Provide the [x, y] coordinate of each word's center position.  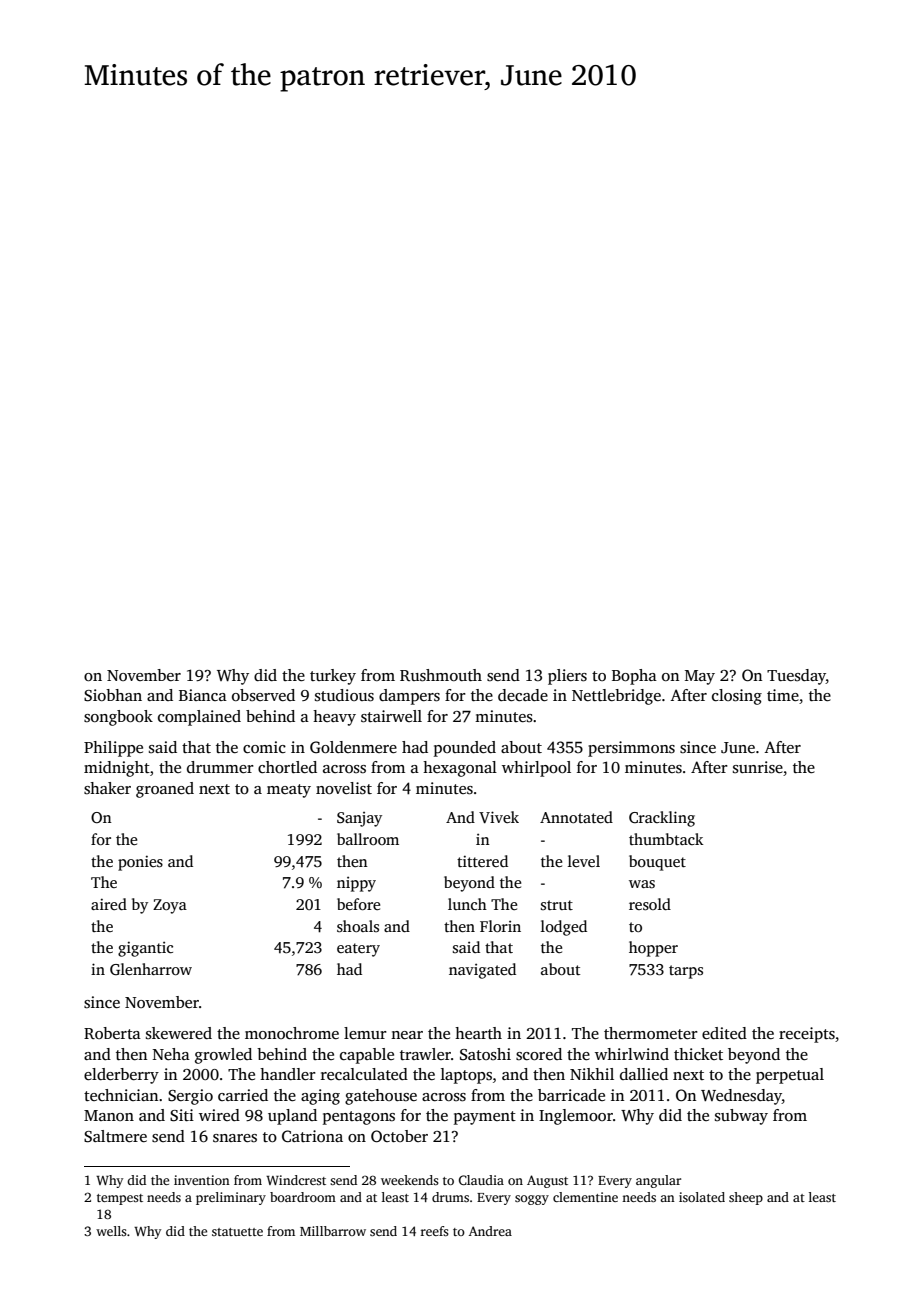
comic [264, 747]
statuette [237, 1232]
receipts [807, 1035]
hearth [478, 1033]
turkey [333, 677]
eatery [358, 950]
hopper [653, 949]
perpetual [790, 1076]
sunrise [758, 767]
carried [243, 1095]
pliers [567, 677]
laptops [466, 1076]
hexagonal [460, 769]
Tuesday [796, 677]
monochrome [292, 1033]
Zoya [170, 906]
